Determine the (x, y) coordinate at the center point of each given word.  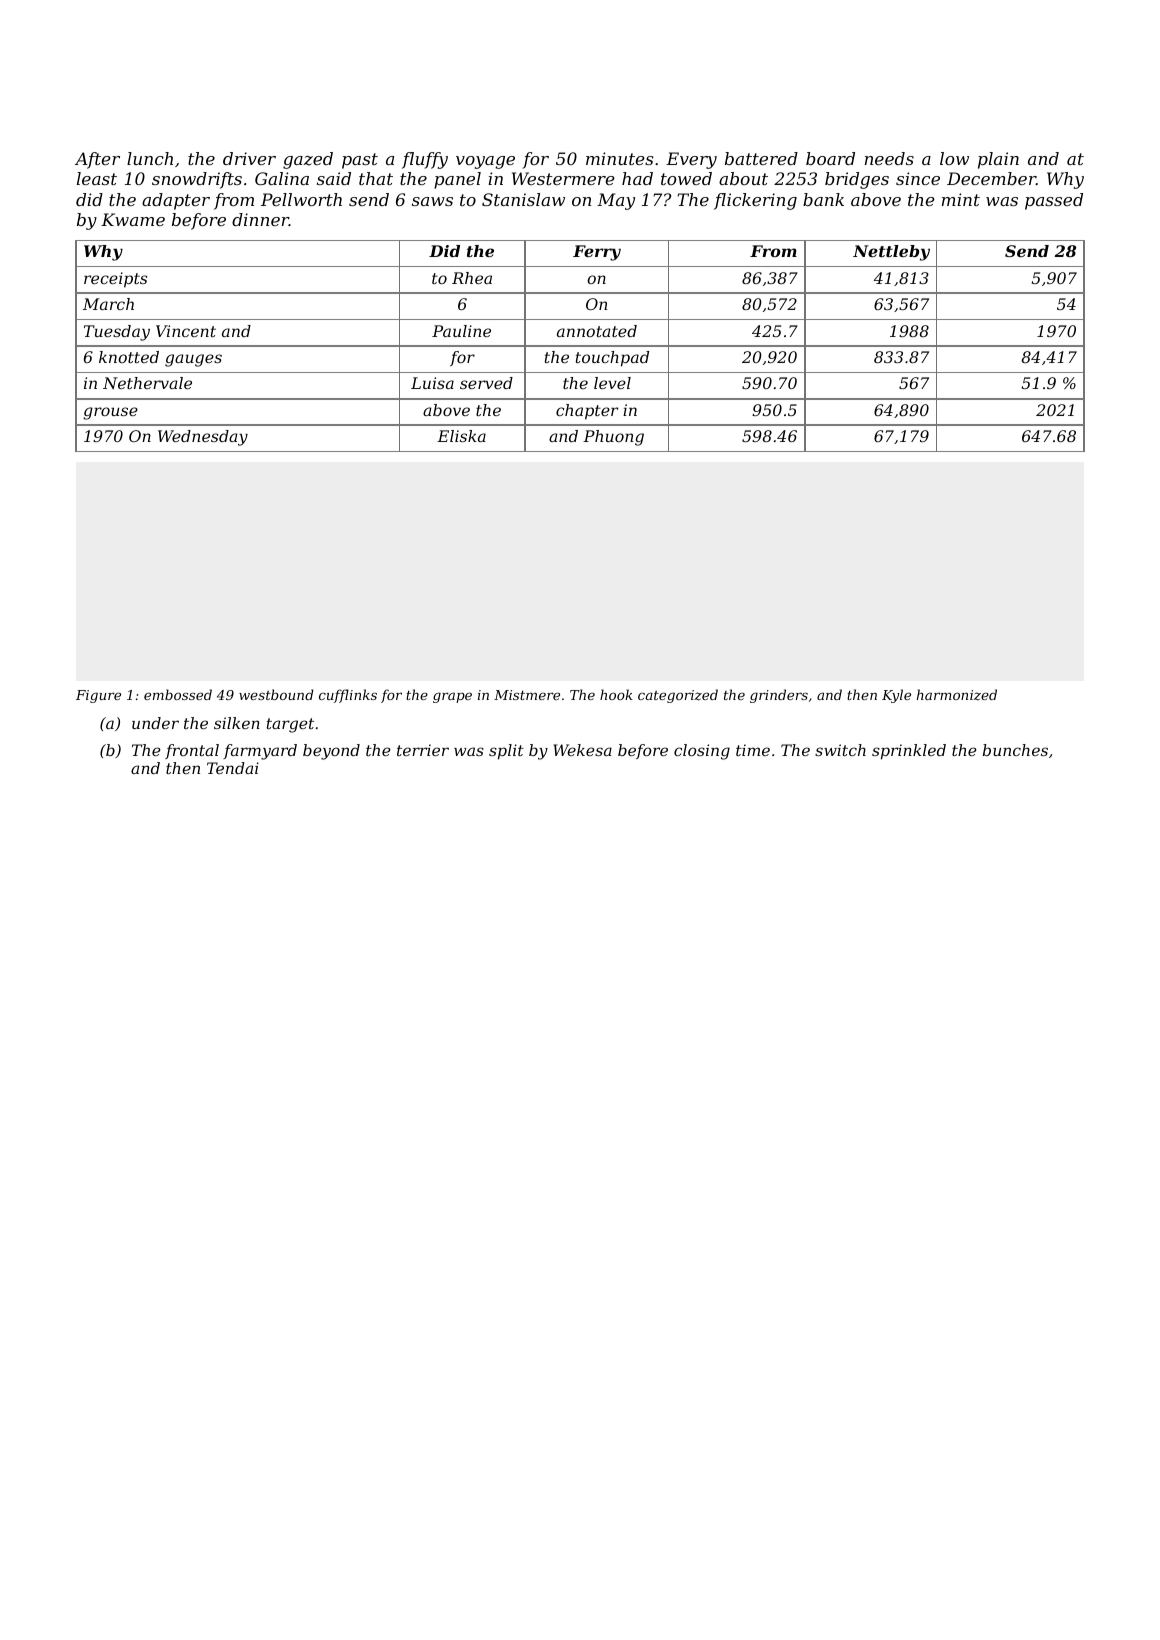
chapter (587, 412)
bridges (857, 180)
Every (691, 160)
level (612, 383)
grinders (779, 696)
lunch (150, 158)
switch (840, 750)
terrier (423, 750)
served (486, 383)
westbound (276, 694)
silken (237, 723)
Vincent (186, 331)
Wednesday (203, 438)
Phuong (613, 438)
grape (452, 697)
